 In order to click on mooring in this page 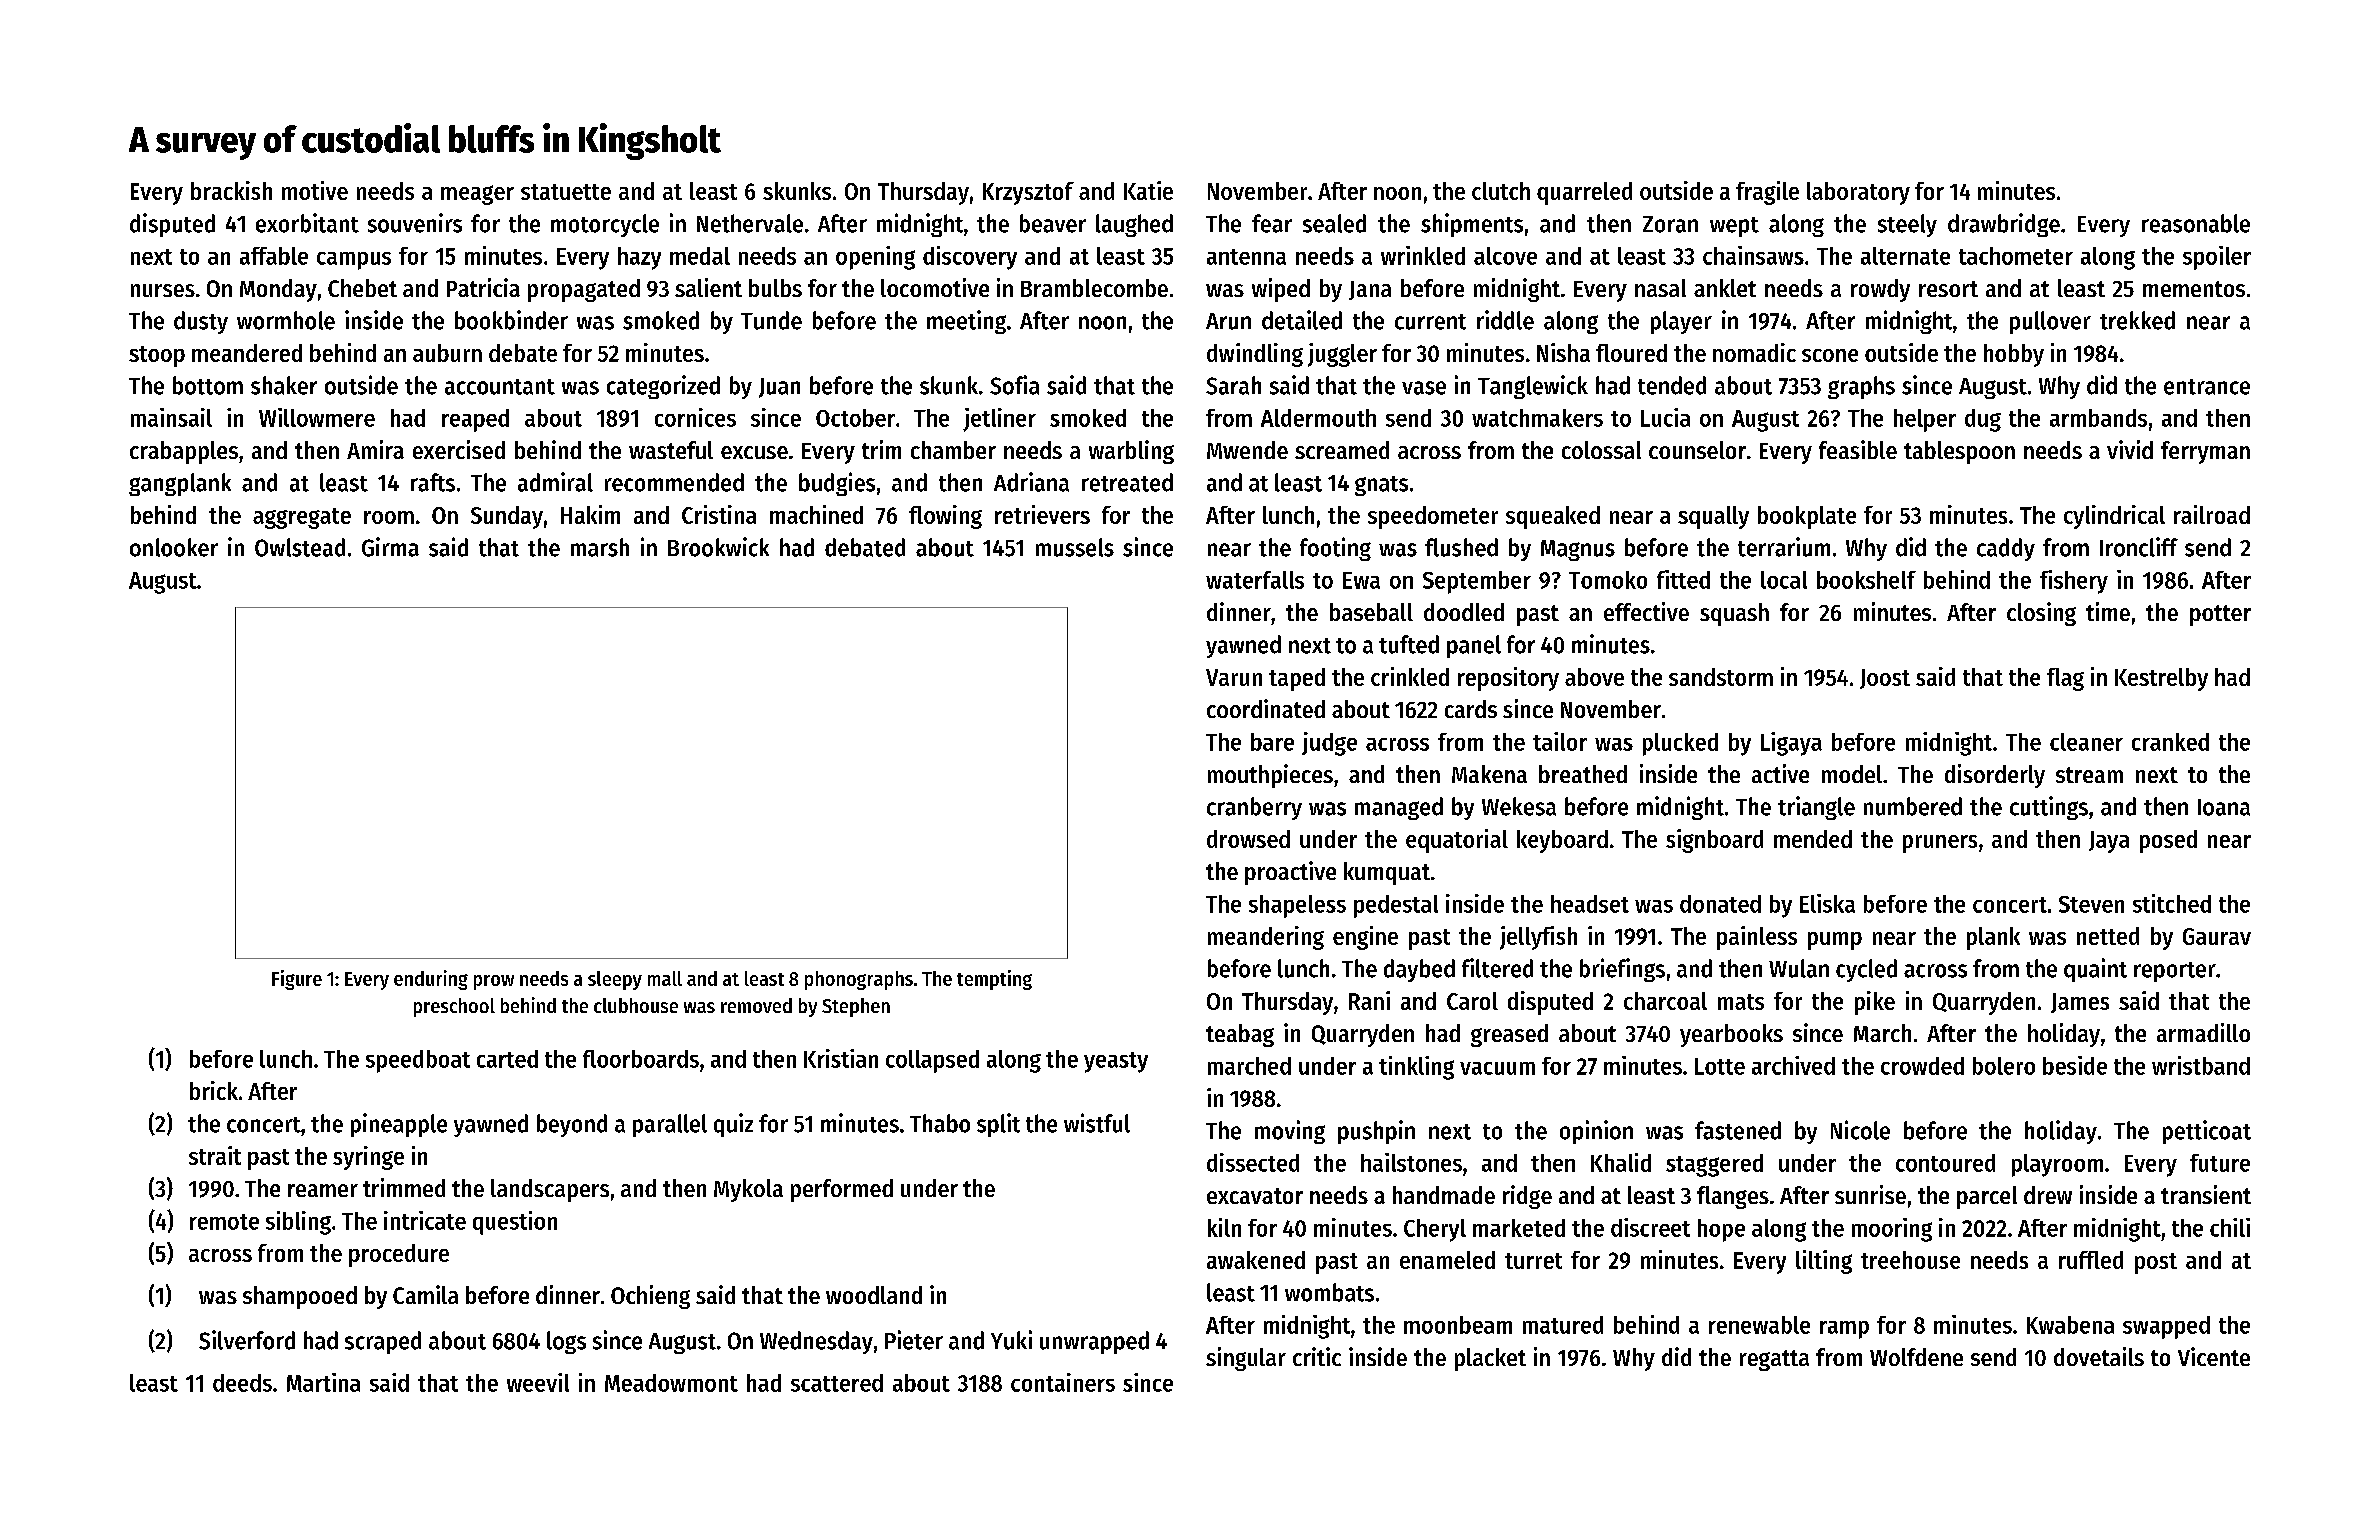, I will do `click(1892, 1230)`.
